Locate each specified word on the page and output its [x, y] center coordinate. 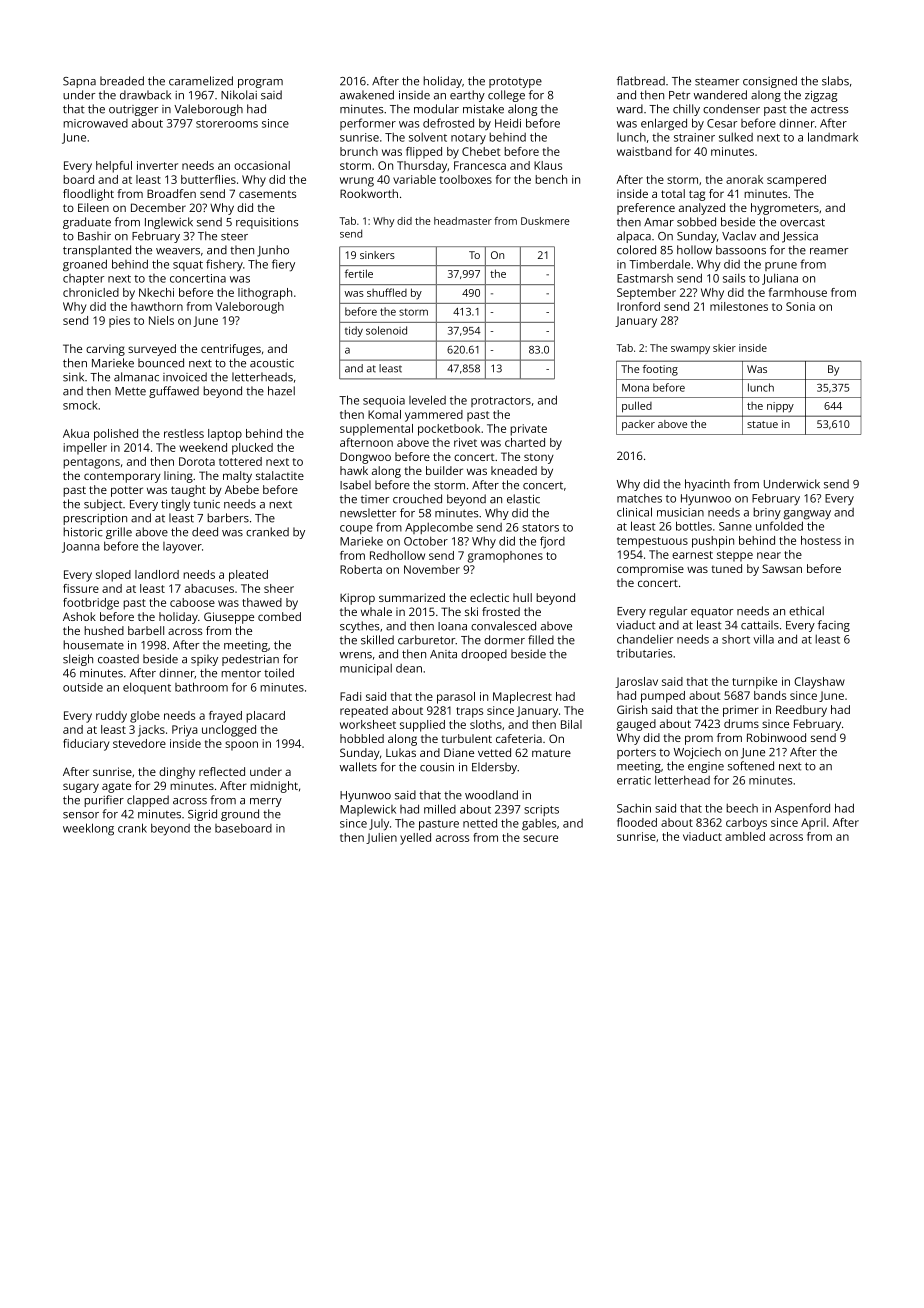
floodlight [88, 195]
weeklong [88, 829]
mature [551, 753]
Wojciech [697, 753]
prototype [515, 83]
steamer [717, 82]
